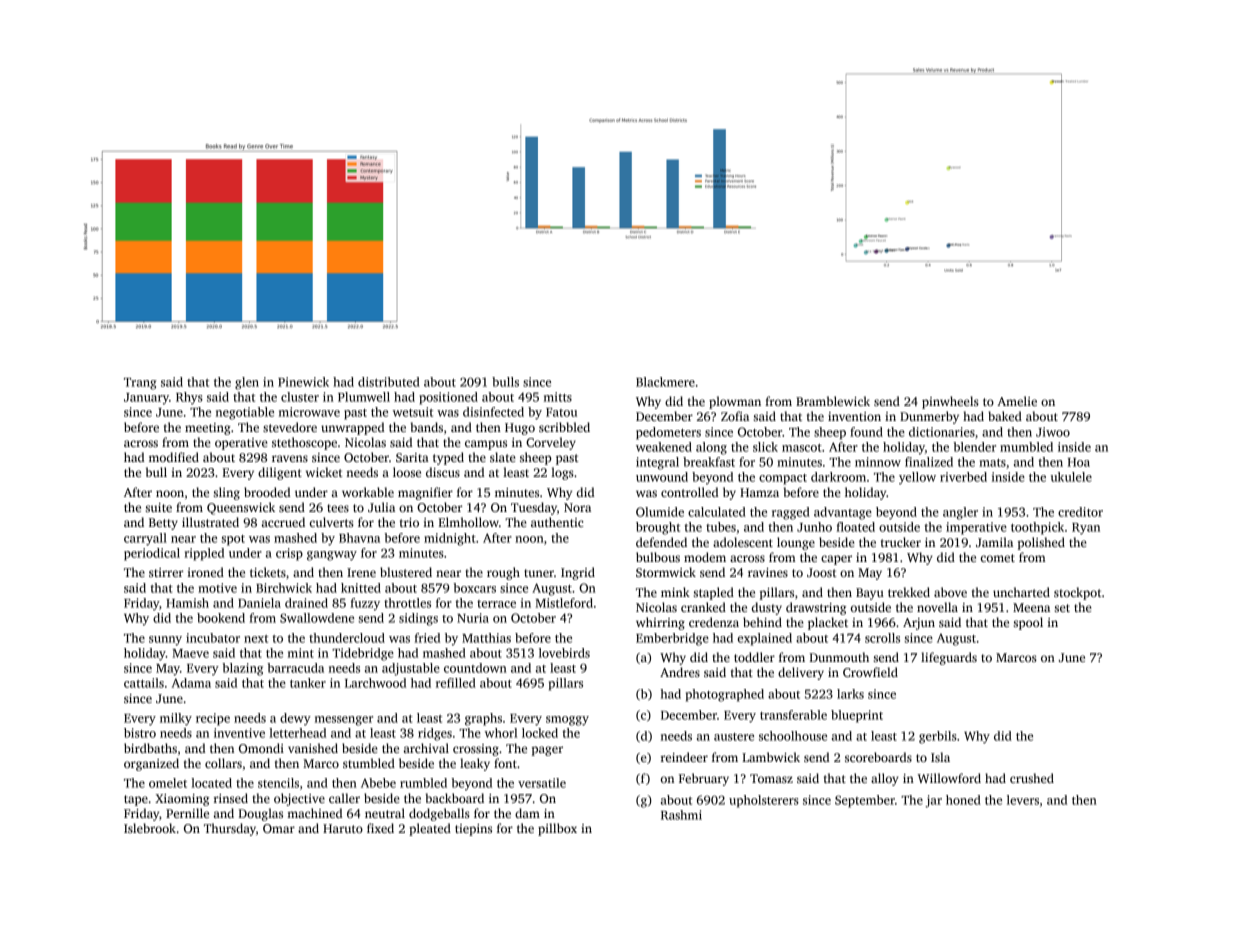  I want to click on mink, so click(675, 592).
